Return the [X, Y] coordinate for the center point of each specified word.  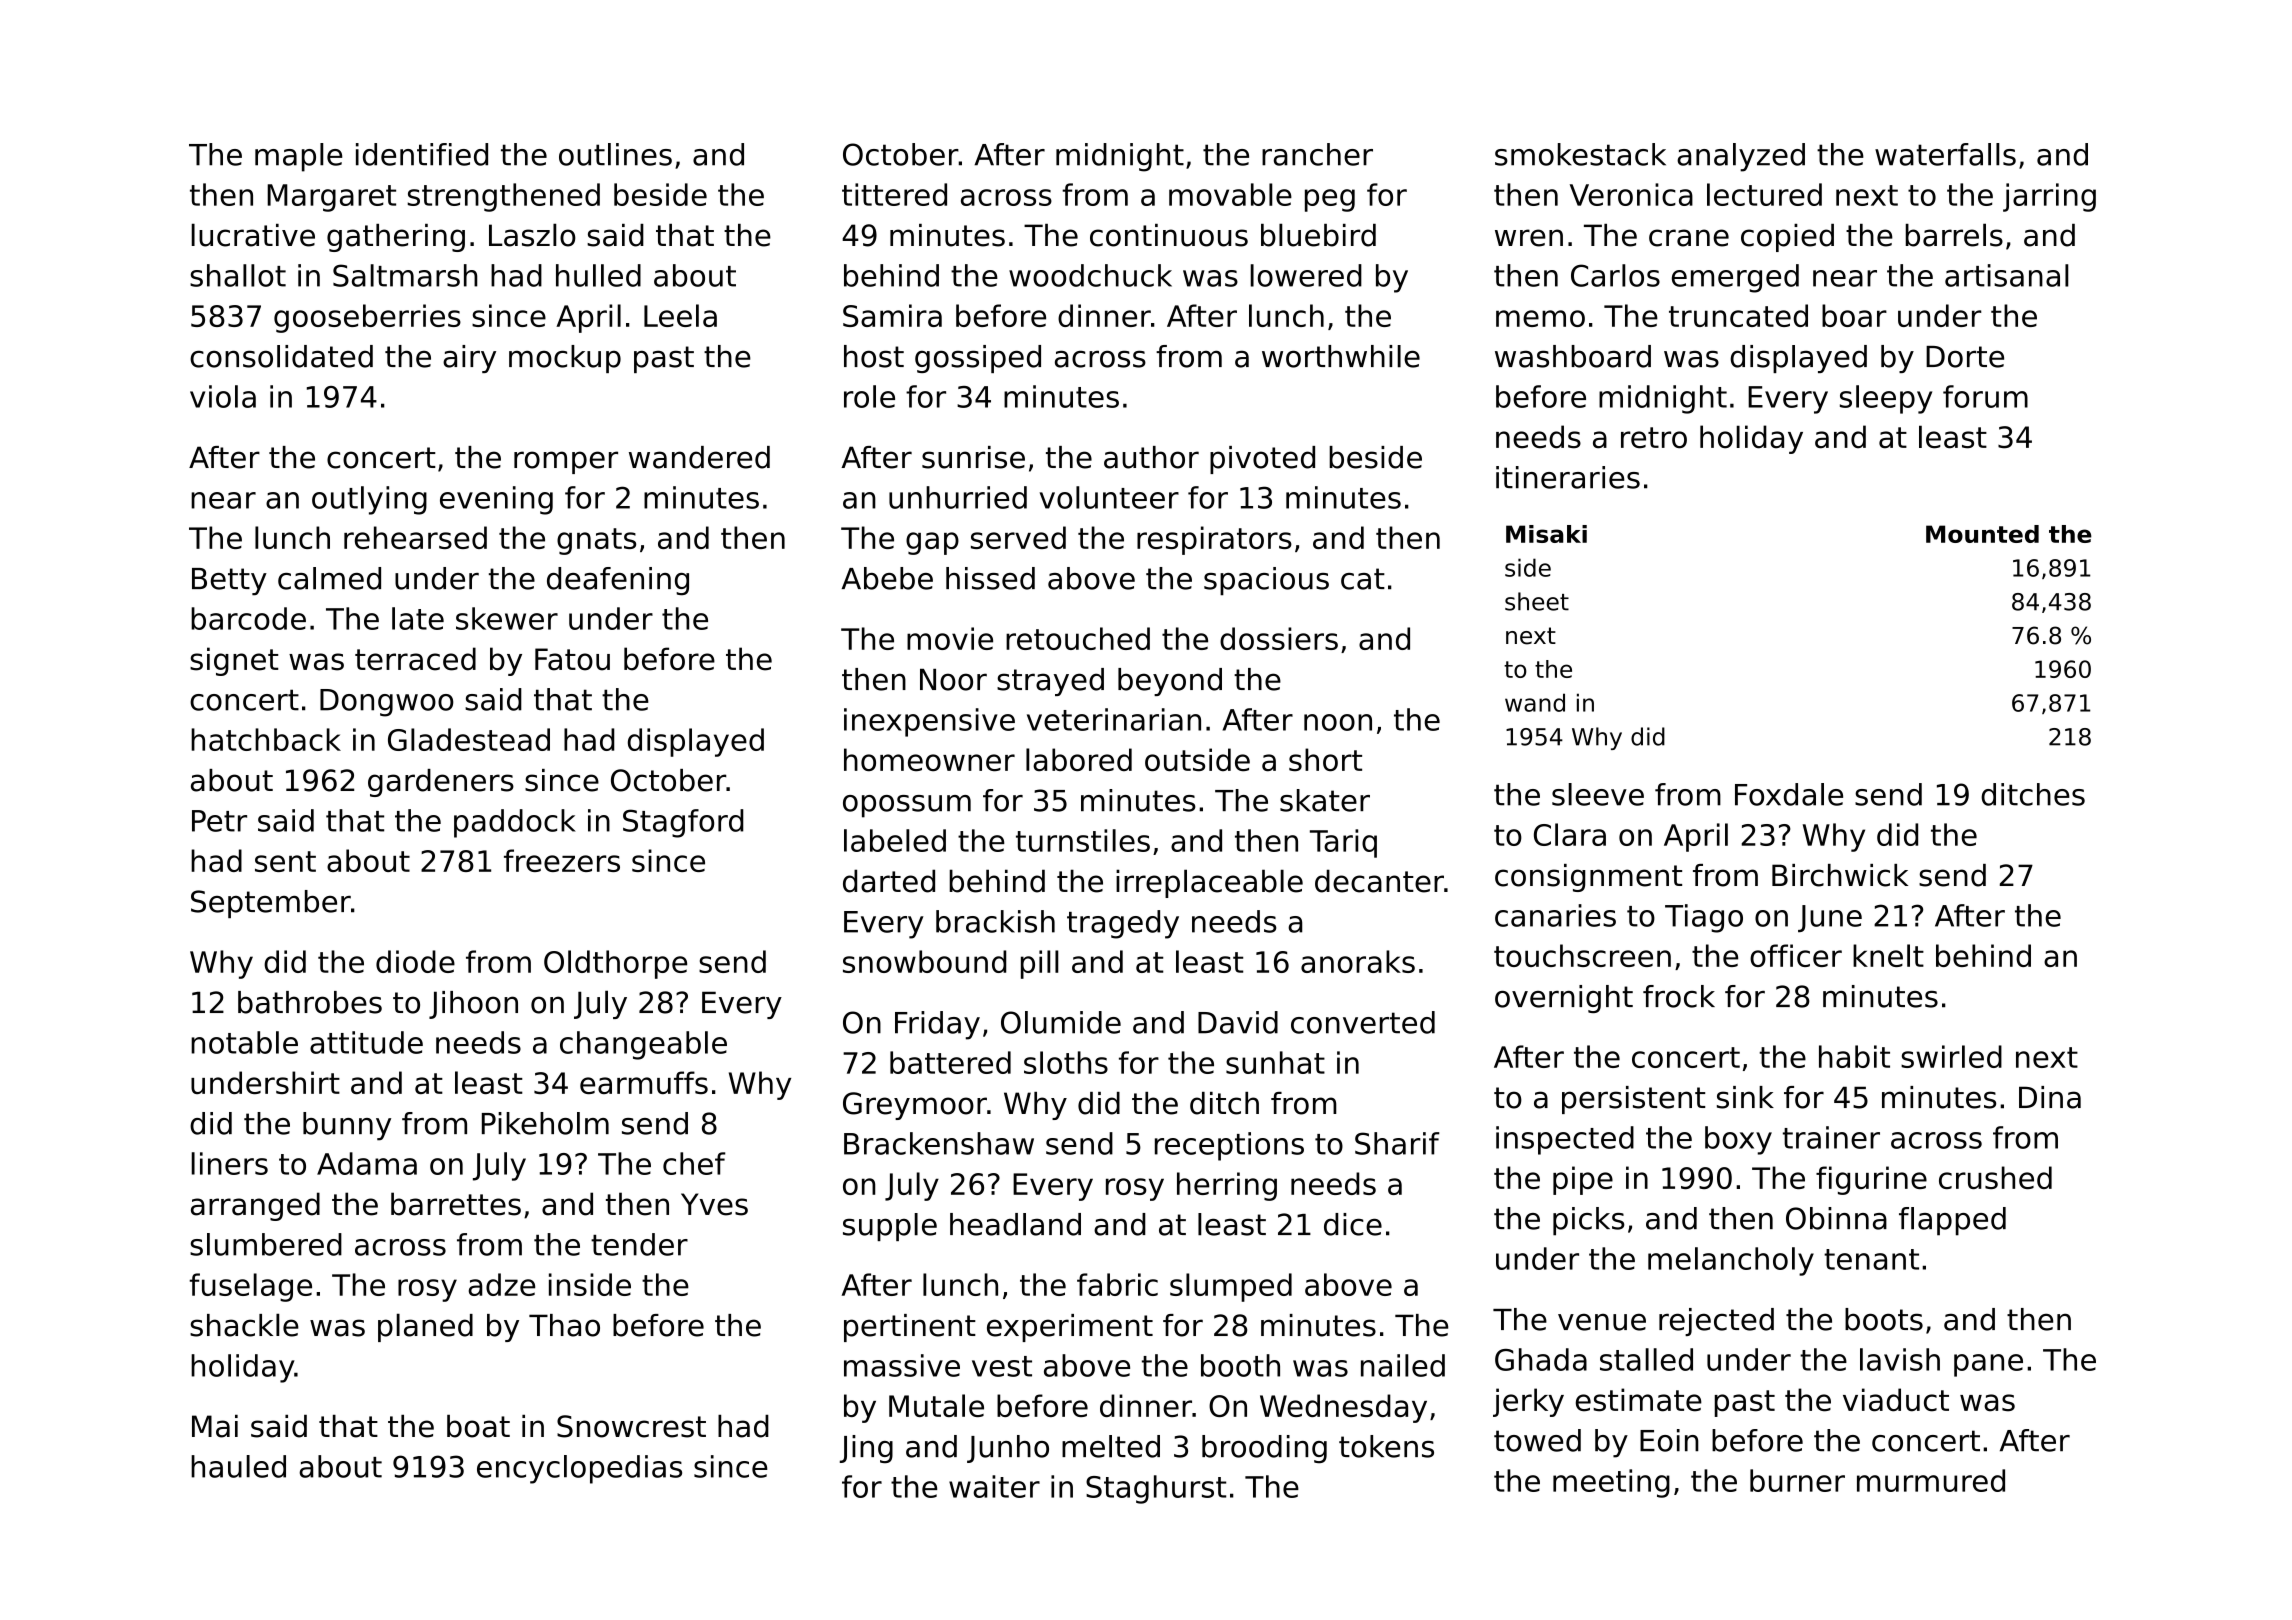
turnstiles [1083, 840]
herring [1227, 1186]
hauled [238, 1466]
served [1018, 537]
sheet [1537, 601]
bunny [347, 1126]
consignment [1588, 878]
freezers [562, 860]
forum [1985, 396]
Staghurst [1156, 1489]
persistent [1633, 1100]
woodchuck [1090, 275]
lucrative [253, 235]
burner [1797, 1480]
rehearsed [415, 537]
